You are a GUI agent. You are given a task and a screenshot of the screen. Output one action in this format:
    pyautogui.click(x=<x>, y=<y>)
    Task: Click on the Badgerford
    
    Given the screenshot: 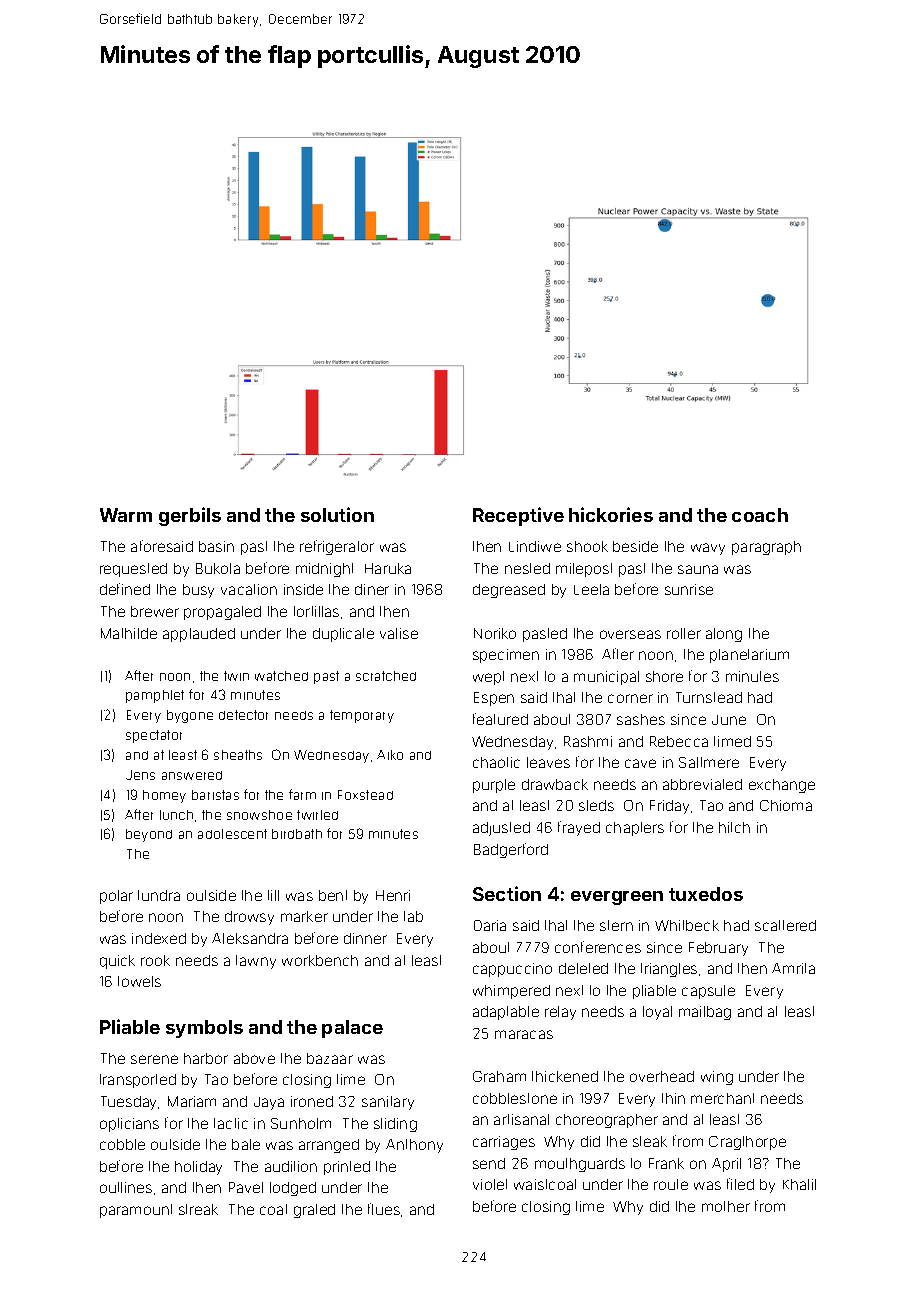 What is the action you would take?
    pyautogui.click(x=511, y=850)
